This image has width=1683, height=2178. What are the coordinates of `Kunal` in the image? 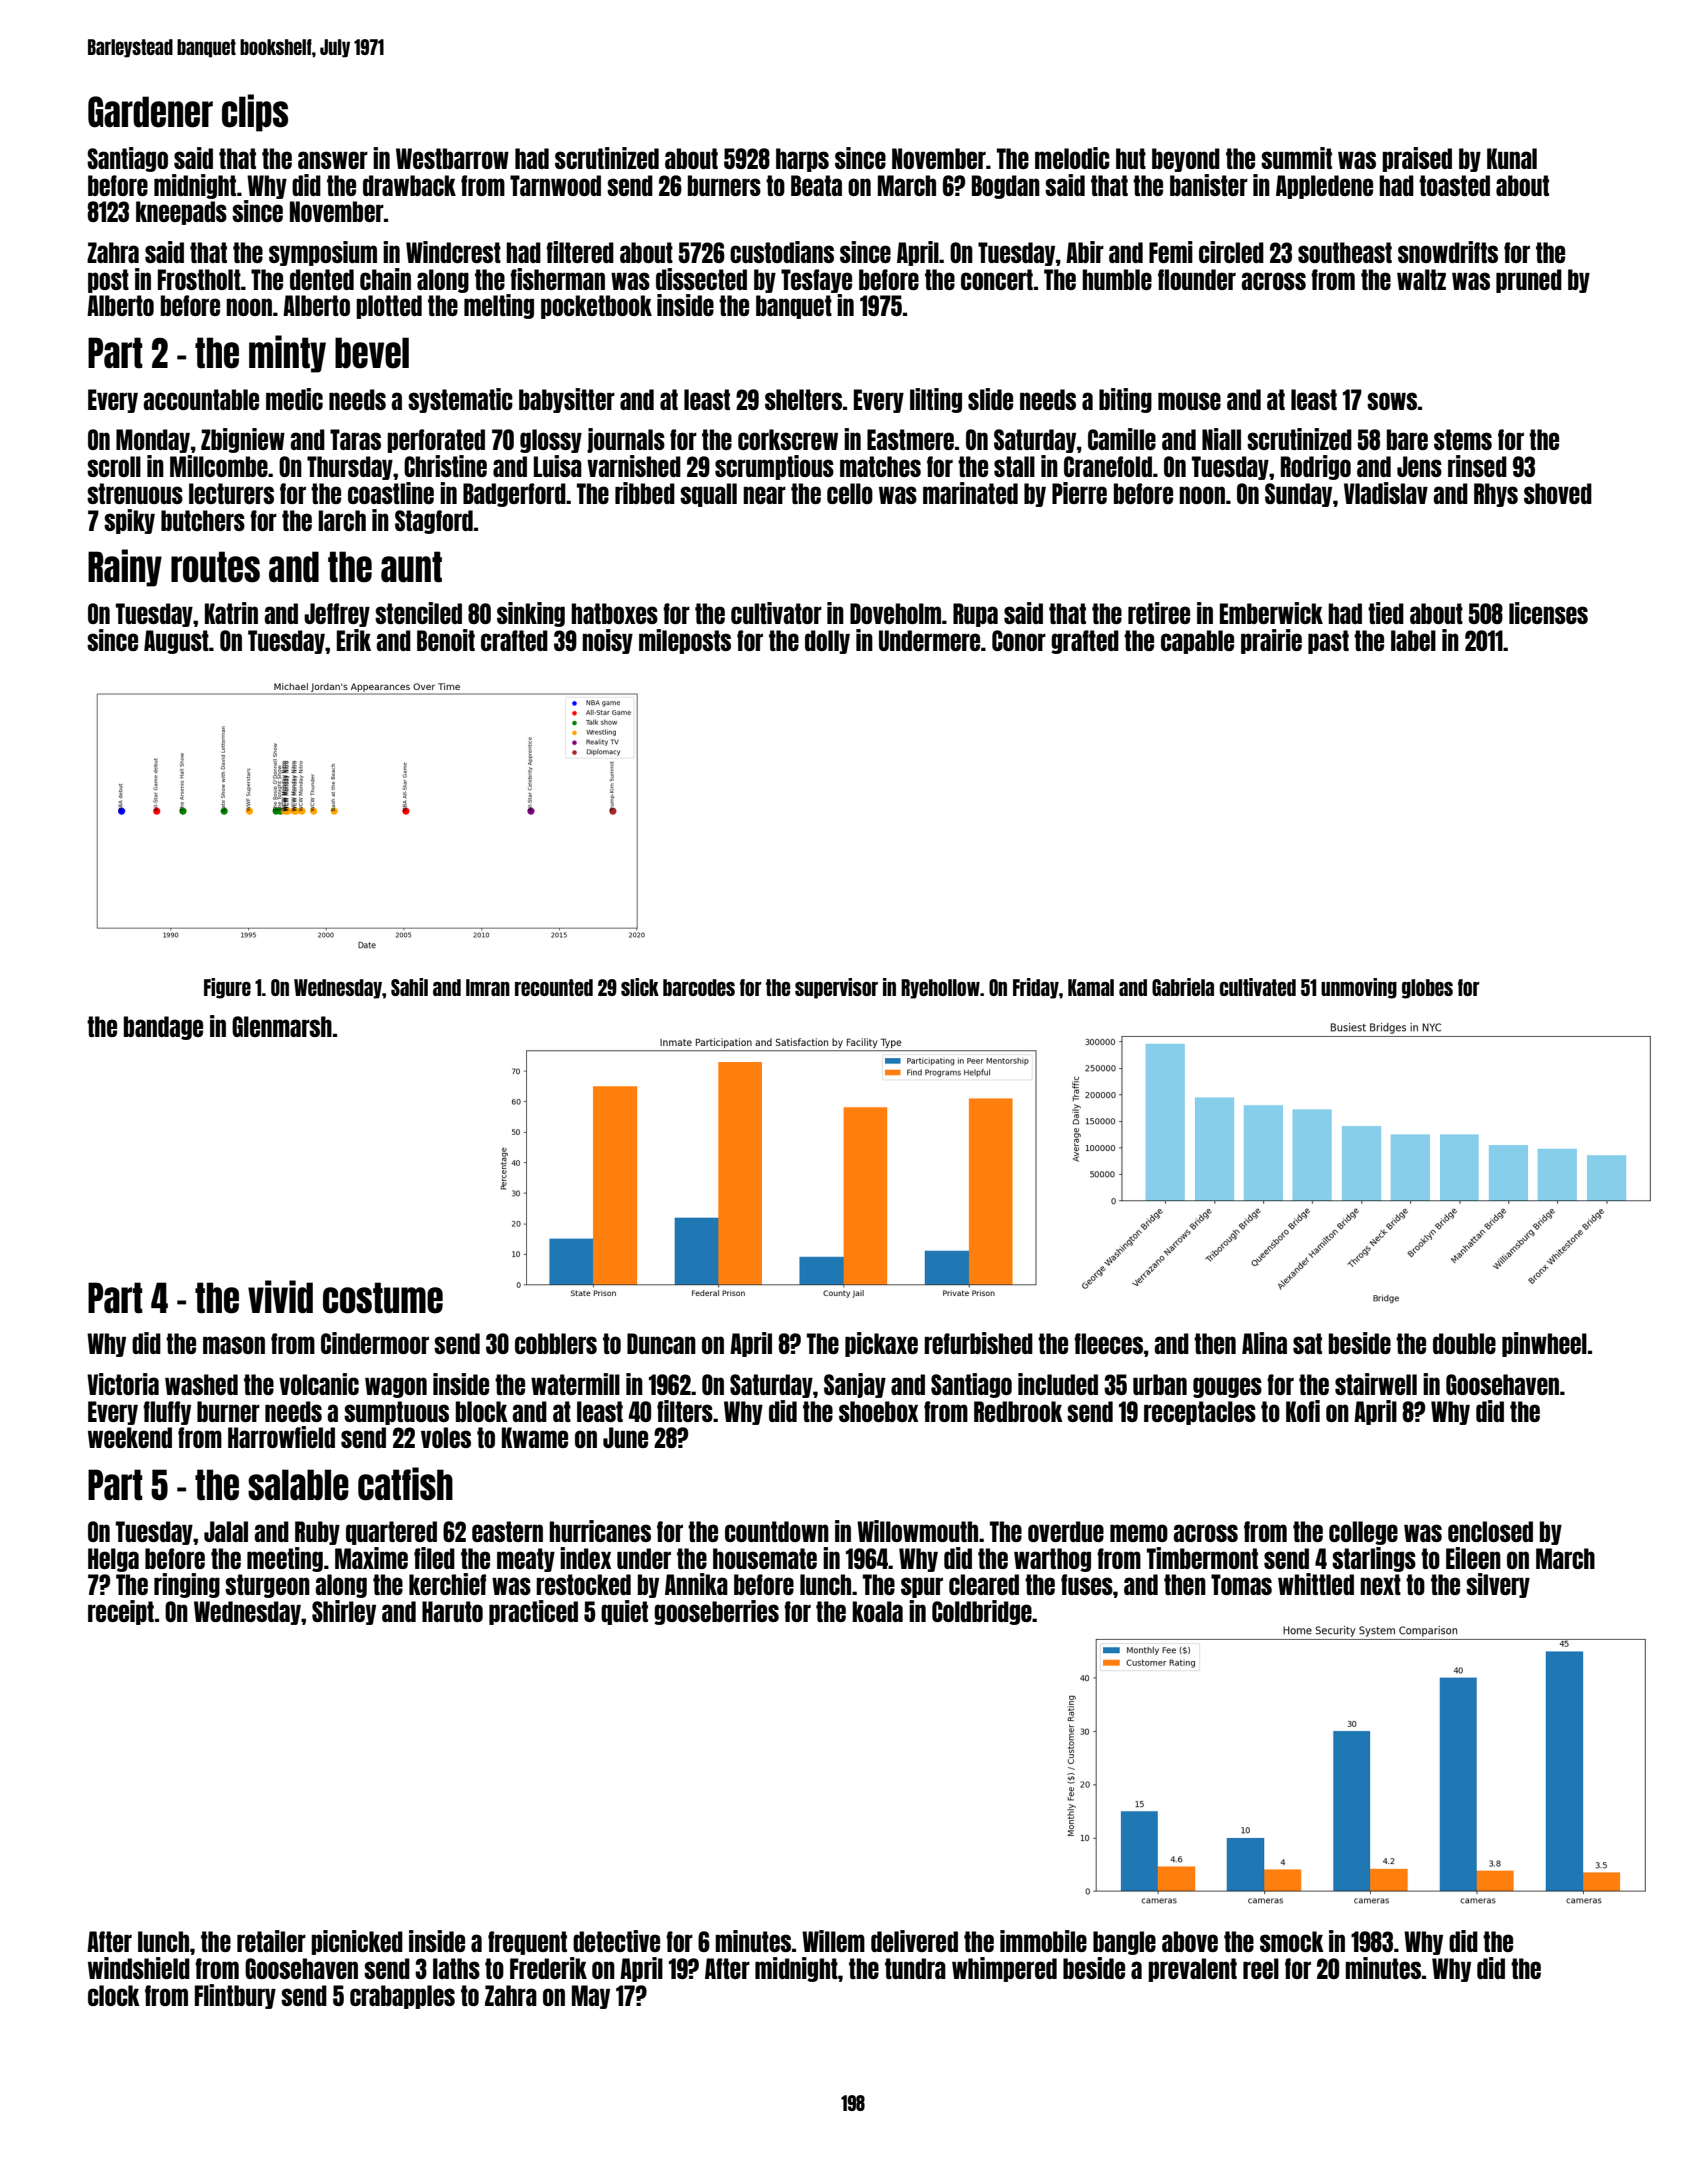 It's located at (1512, 158).
